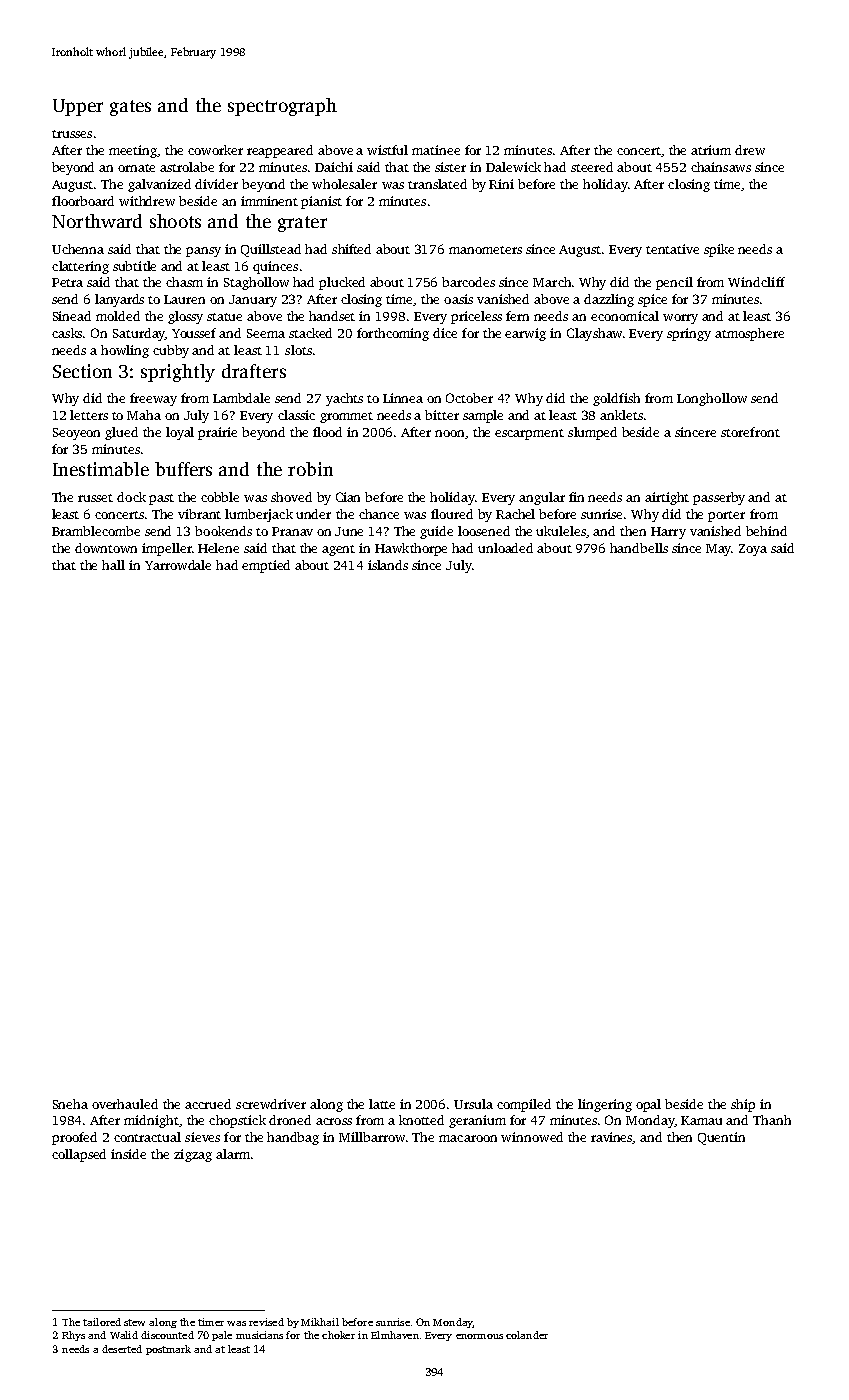 The image size is (849, 1400). I want to click on Rhys, so click(73, 1336).
